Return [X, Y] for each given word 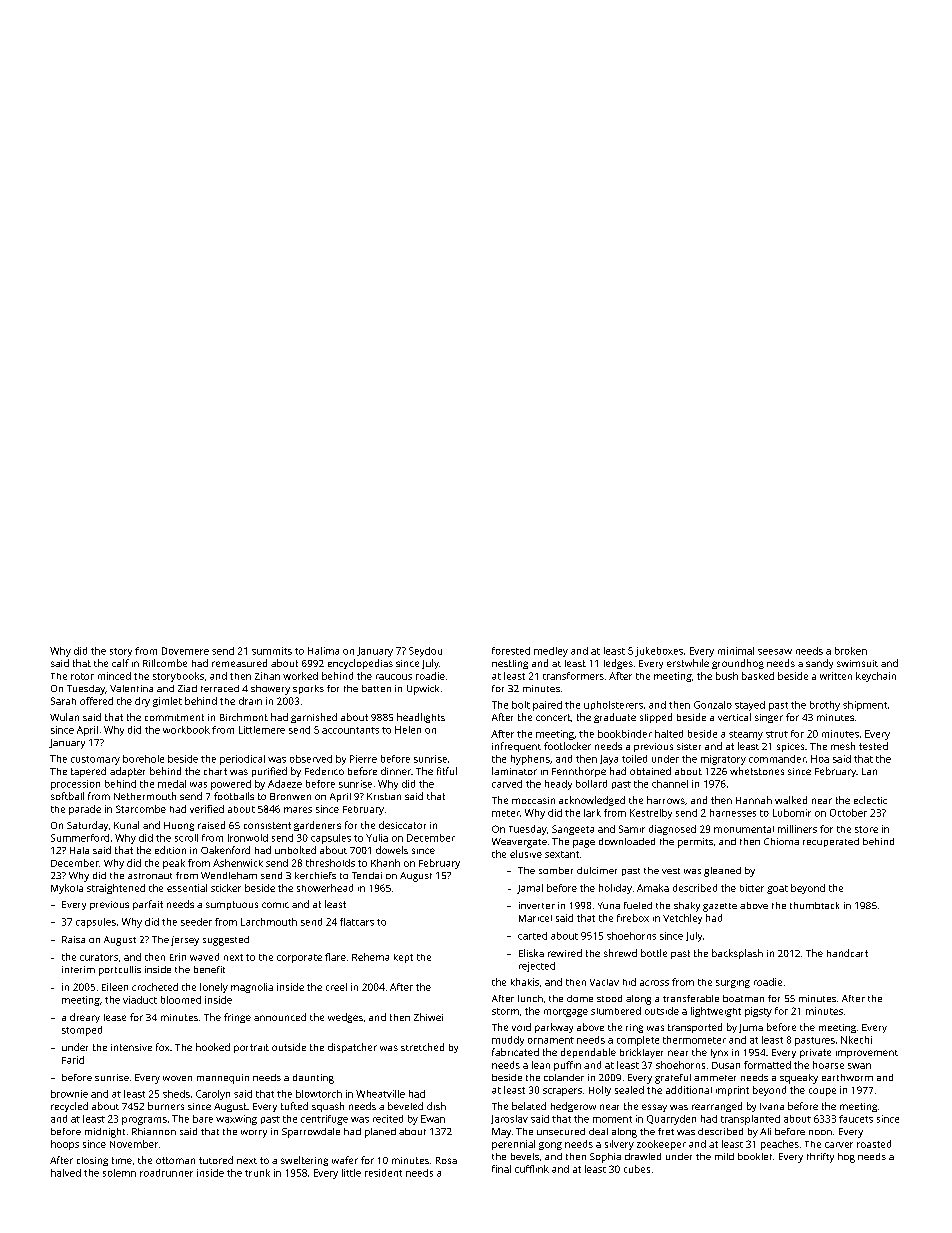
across [654, 983]
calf [120, 663]
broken [851, 651]
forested [511, 651]
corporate [299, 958]
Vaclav [604, 982]
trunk [257, 1173]
